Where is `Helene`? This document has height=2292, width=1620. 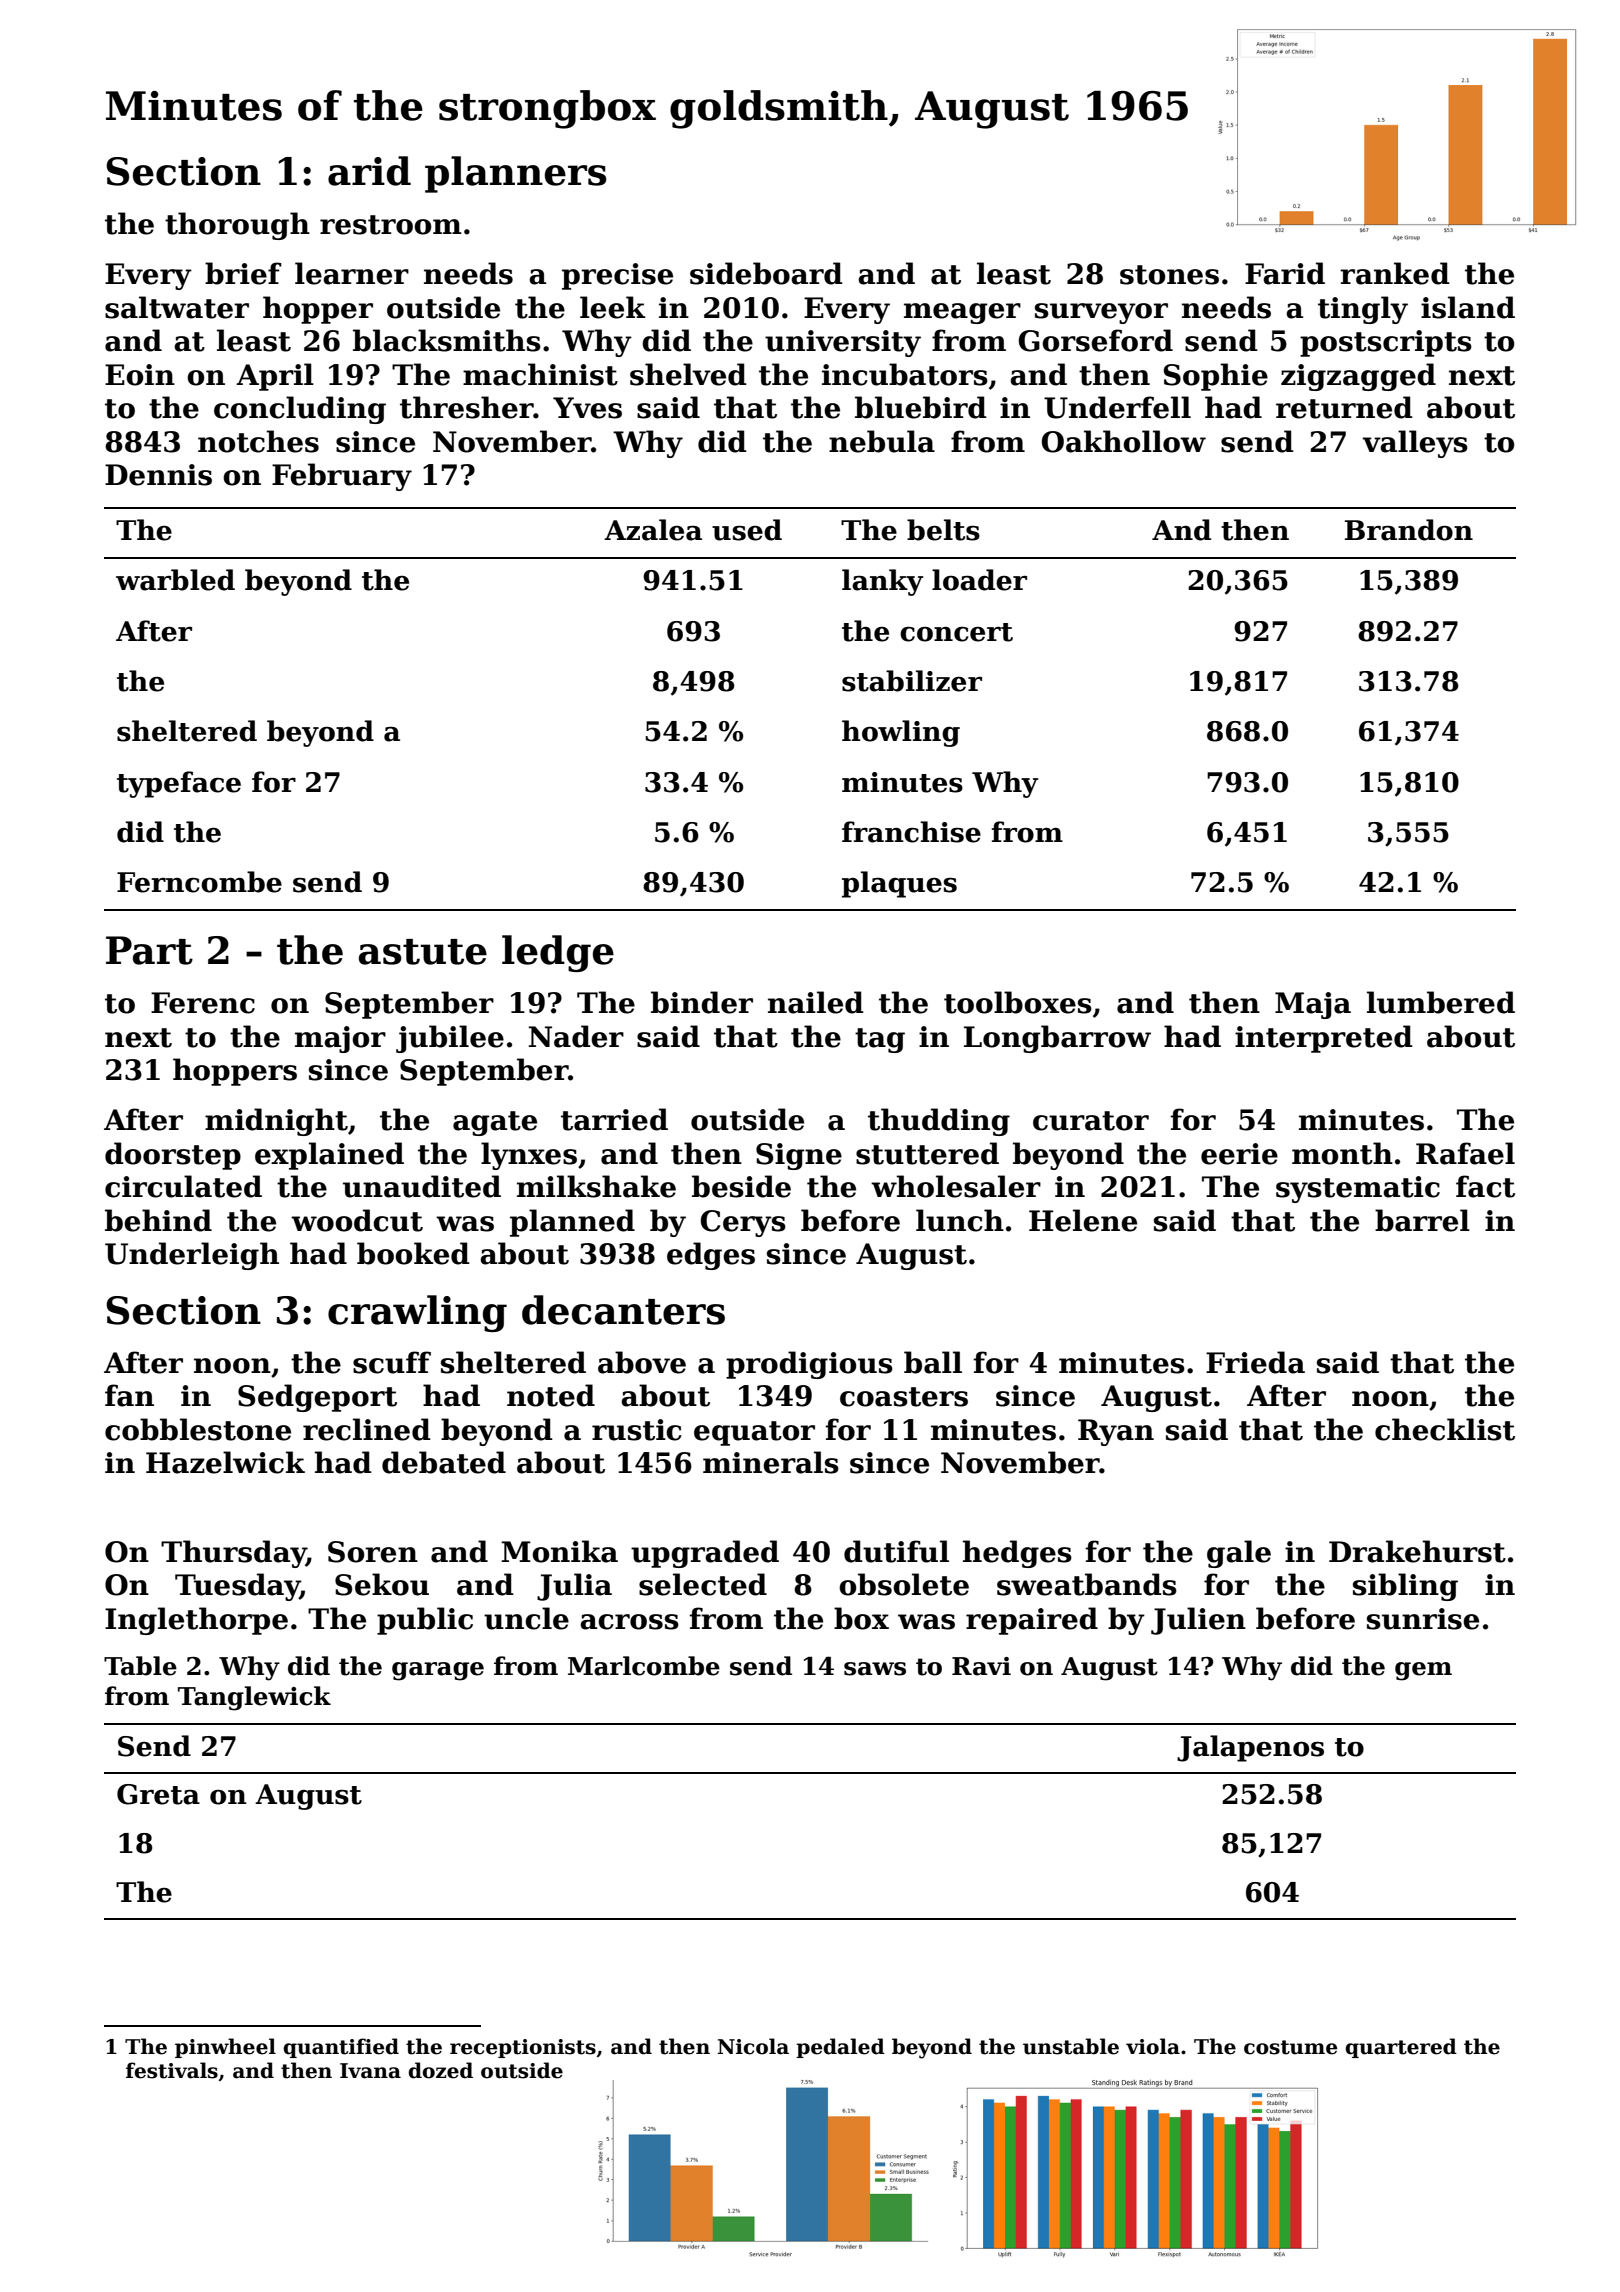 Helene is located at coordinates (1083, 1220).
